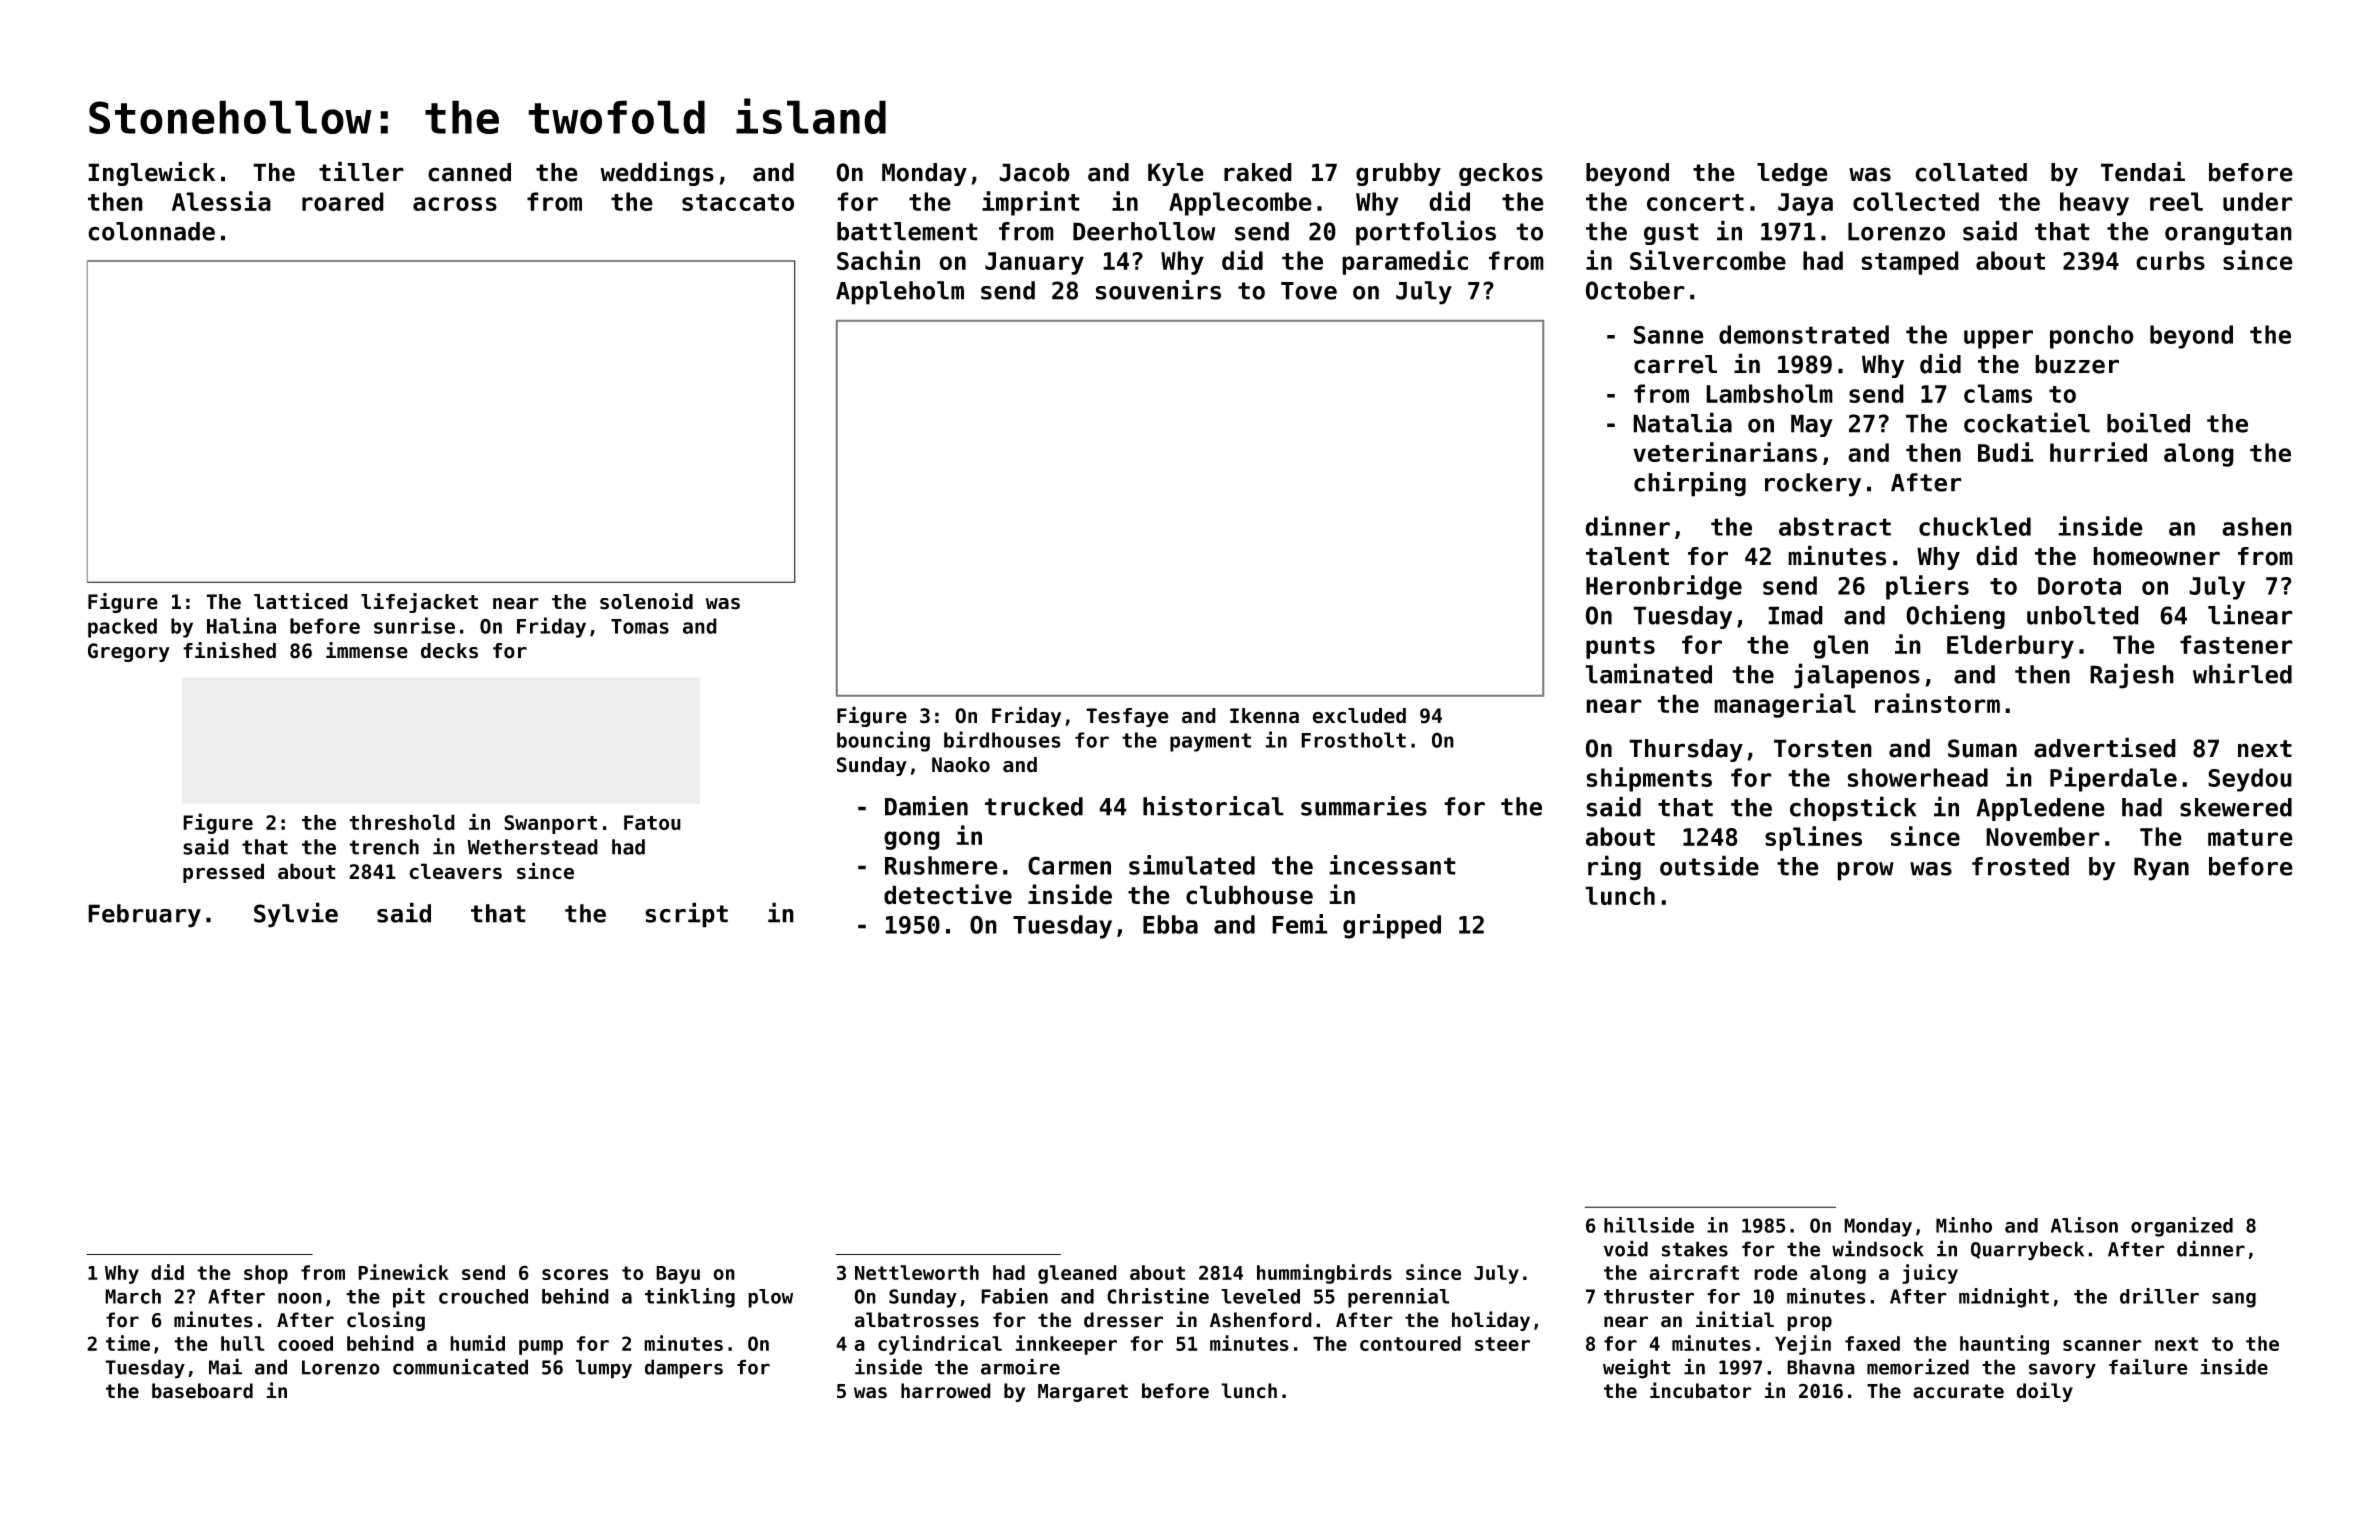 The image size is (2380, 1540). Describe the element at coordinates (2182, 1227) in the screenshot. I see `organized` at that location.
